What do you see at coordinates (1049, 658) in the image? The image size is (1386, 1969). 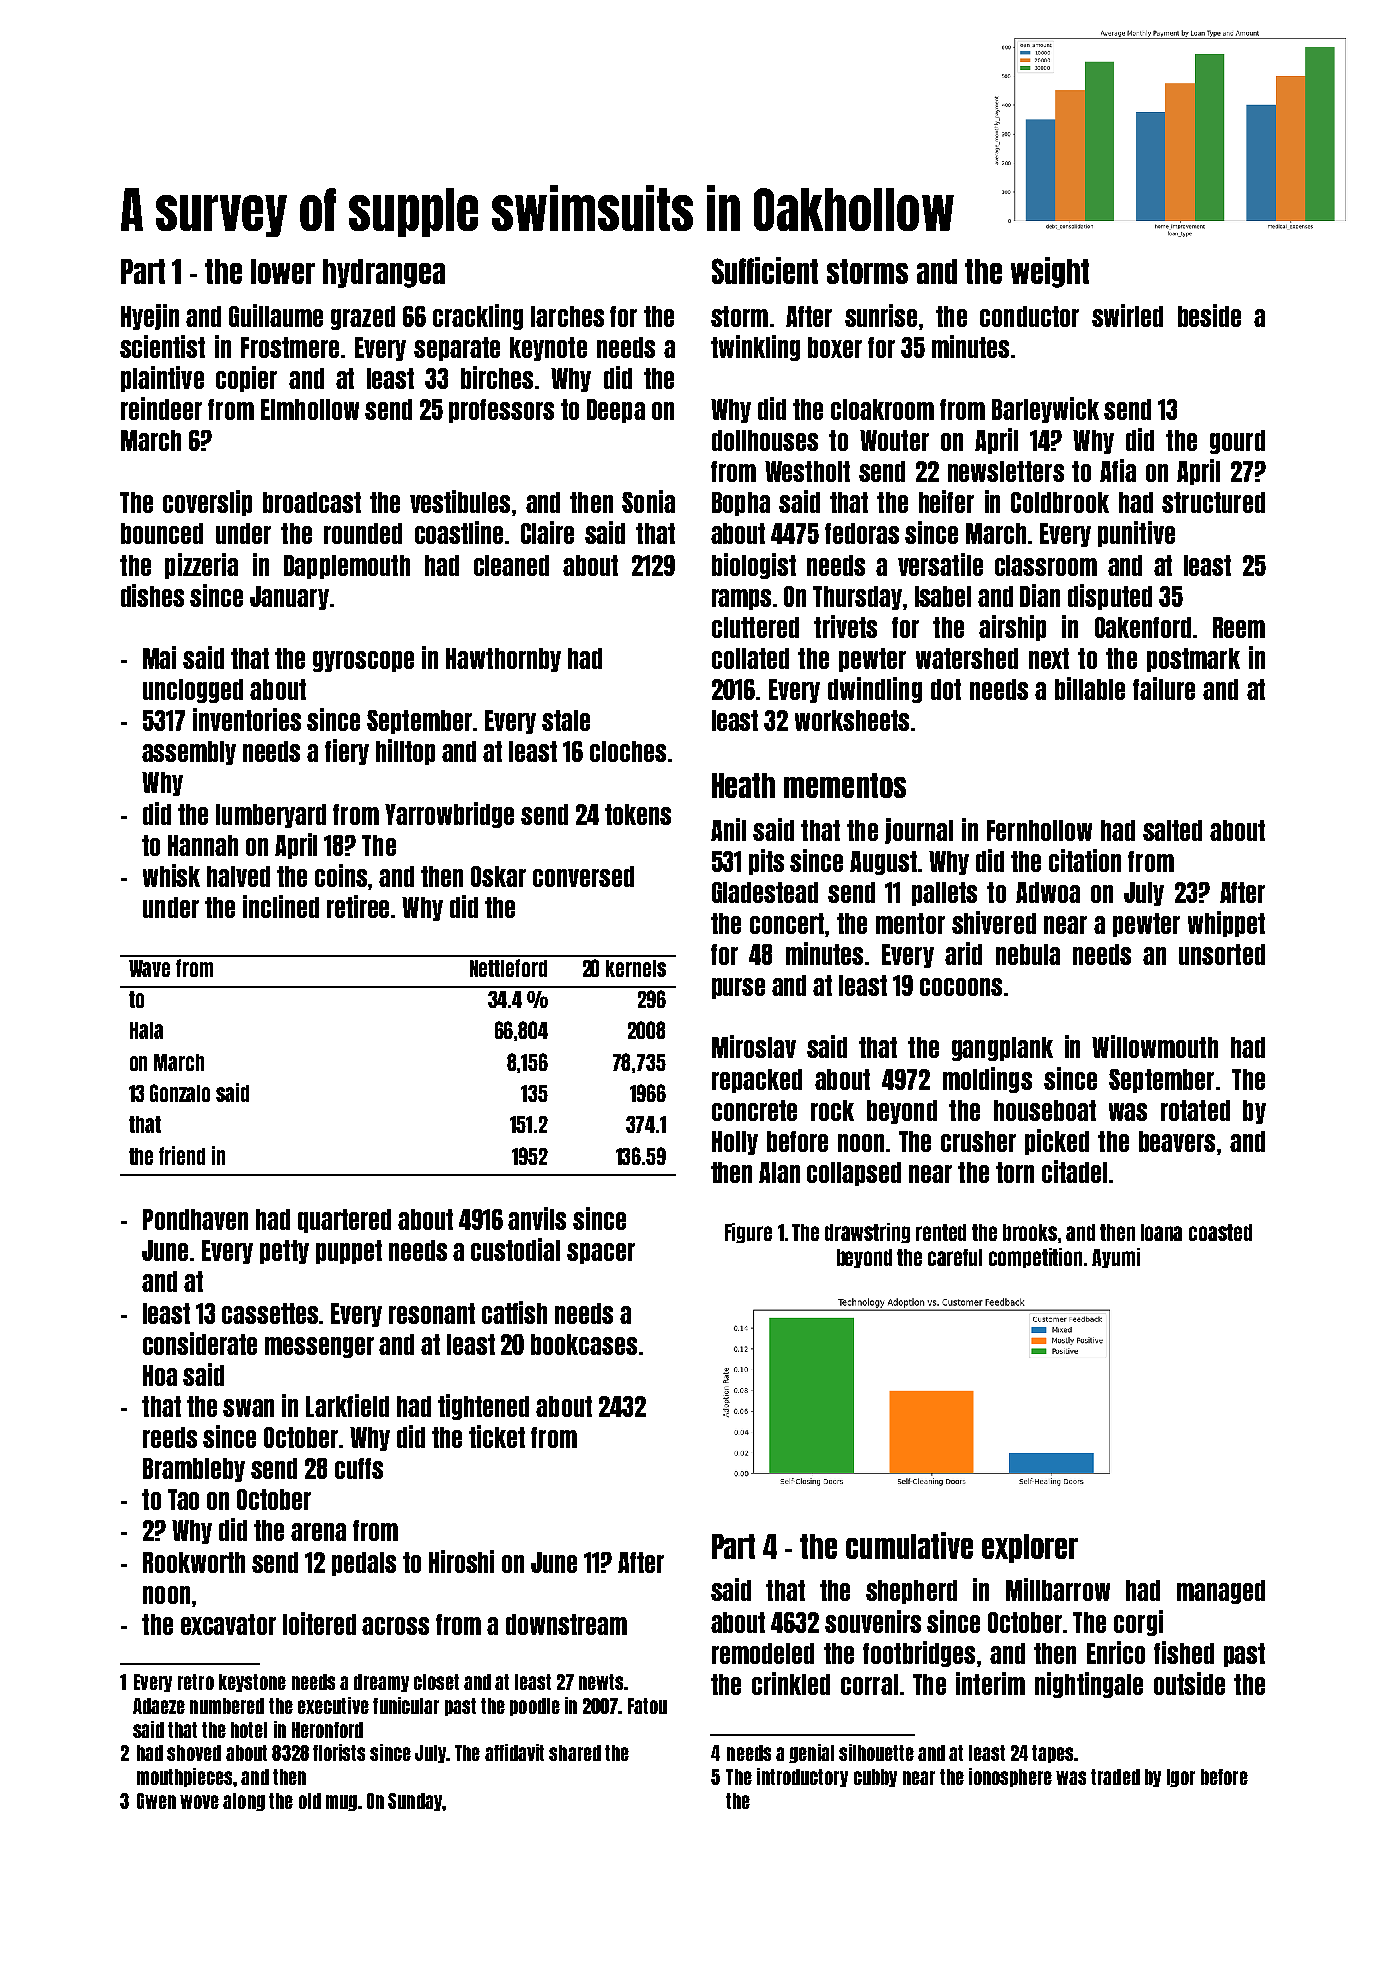 I see `next` at bounding box center [1049, 658].
